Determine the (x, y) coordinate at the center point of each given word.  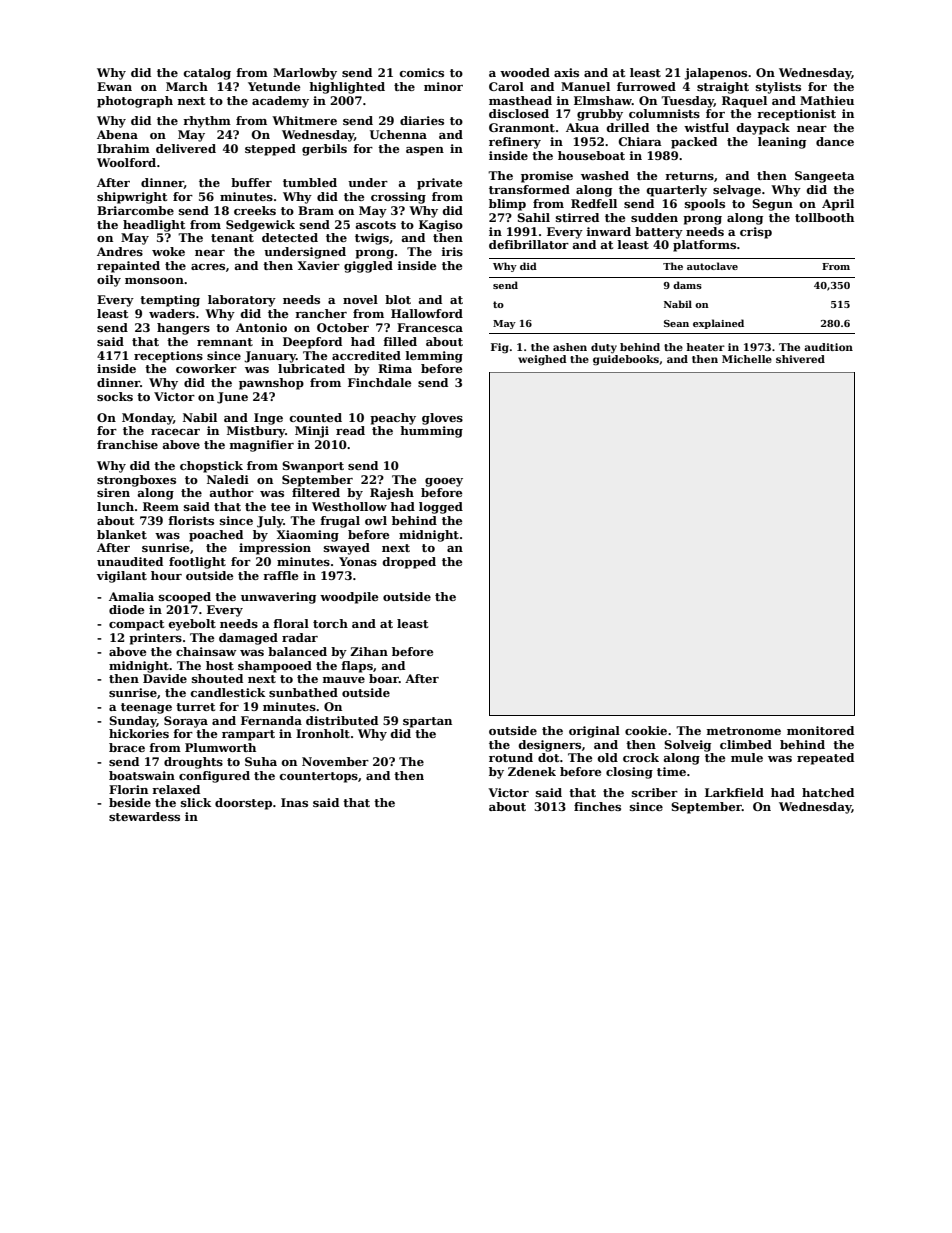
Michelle (747, 359)
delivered (186, 148)
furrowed (646, 86)
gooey (444, 482)
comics (422, 72)
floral (291, 623)
